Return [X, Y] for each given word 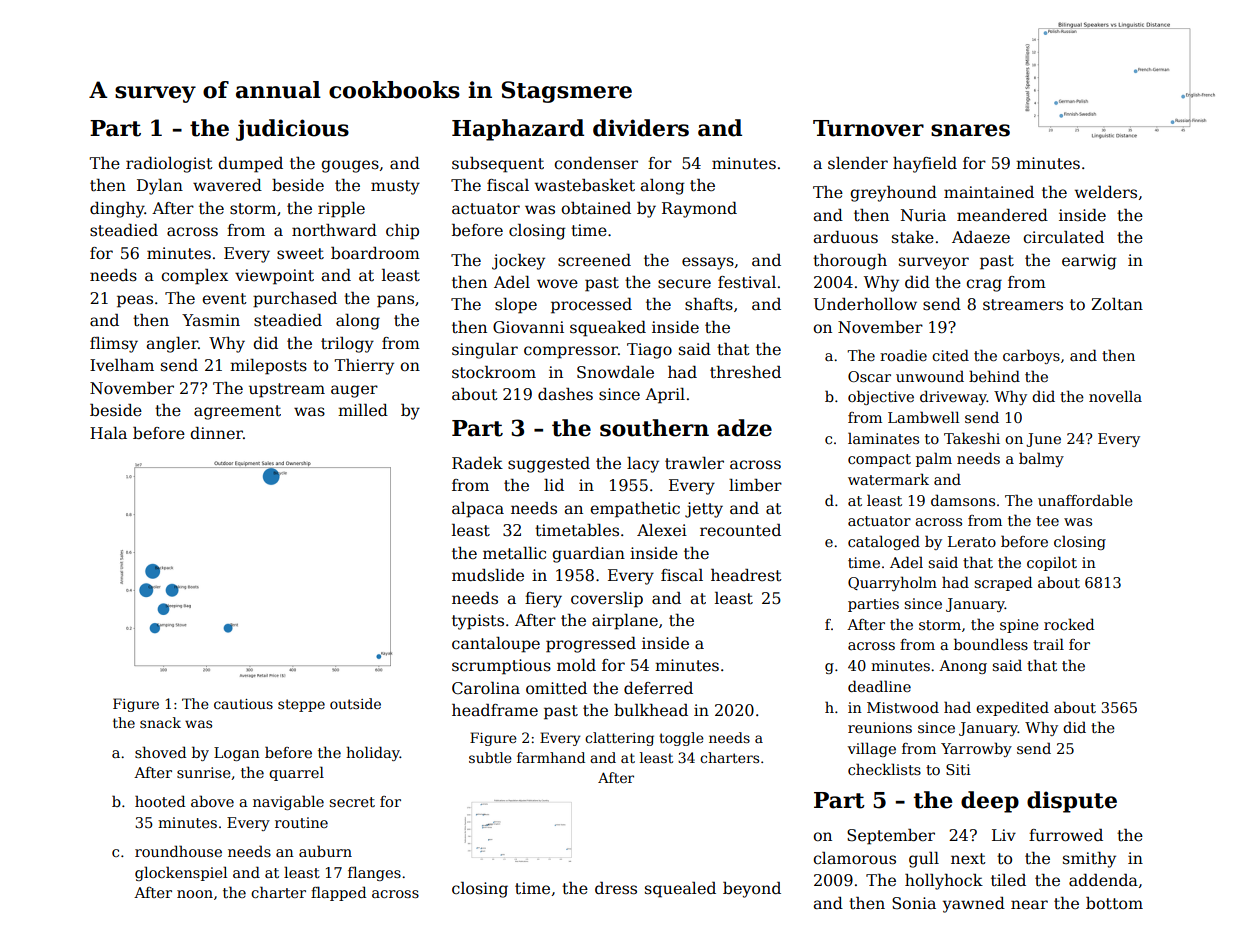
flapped [338, 893]
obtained [596, 208]
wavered [227, 185]
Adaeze [981, 237]
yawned [974, 905]
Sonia [914, 903]
